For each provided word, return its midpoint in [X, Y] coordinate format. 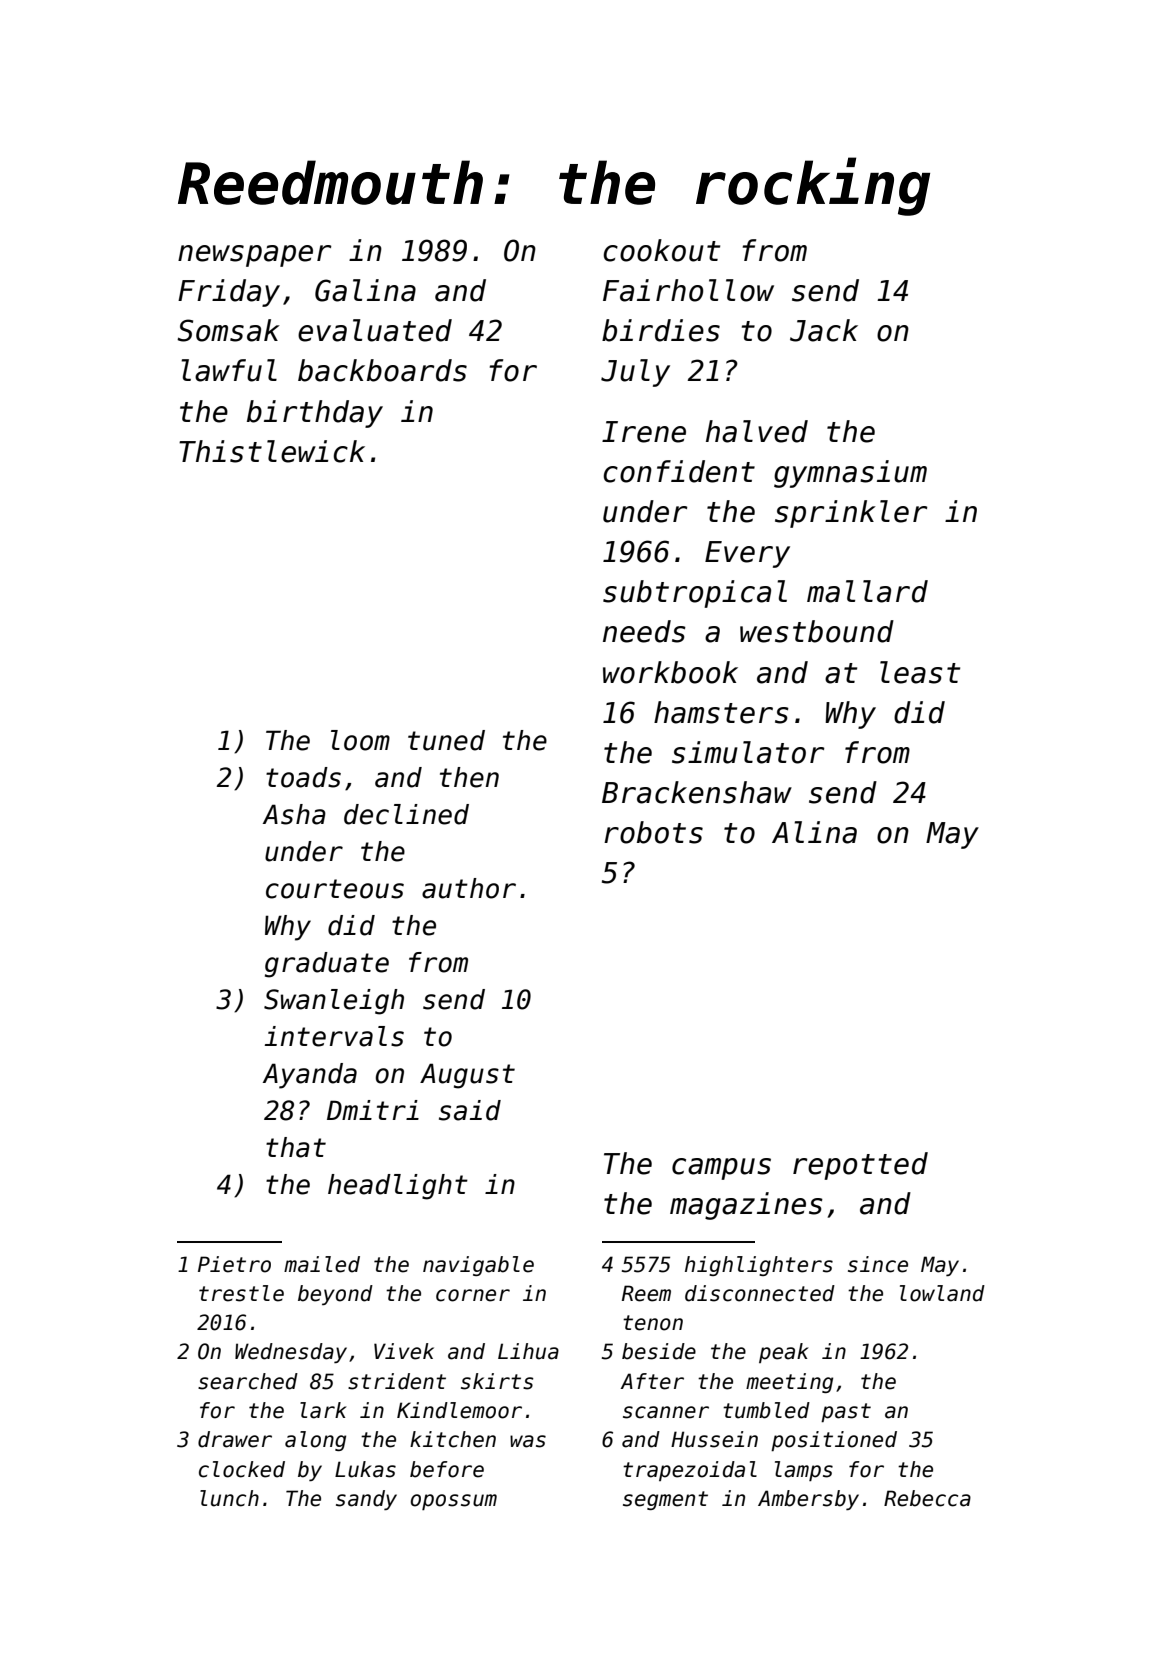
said [470, 1110]
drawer [235, 1439]
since [878, 1264]
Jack [824, 330]
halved [757, 431]
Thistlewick [272, 451]
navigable [478, 1266]
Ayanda [310, 1076]
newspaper [255, 256]
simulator [748, 752]
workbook [670, 672]
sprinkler [851, 514]
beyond [335, 1295]
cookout [661, 250]
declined [406, 814]
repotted [860, 1166]
